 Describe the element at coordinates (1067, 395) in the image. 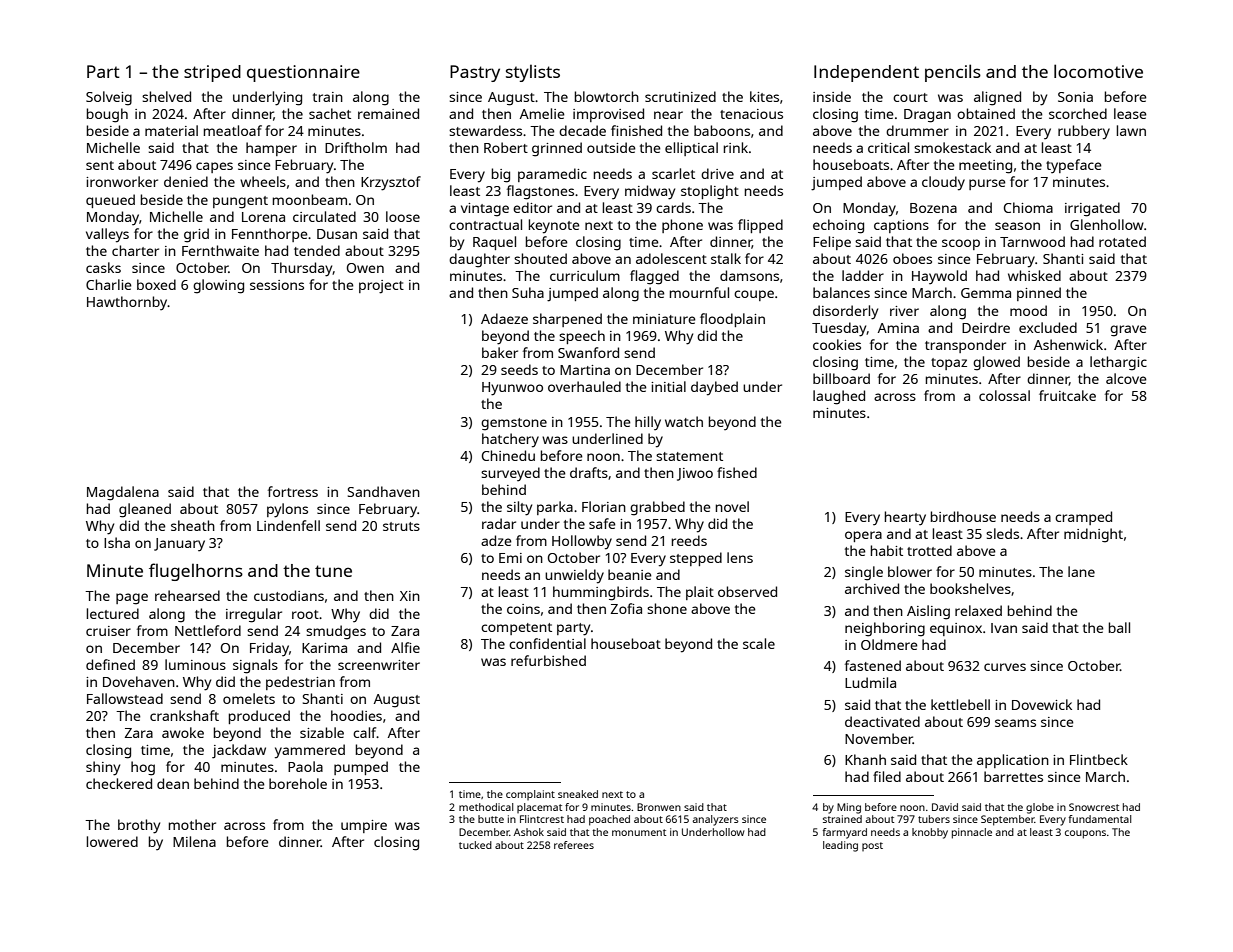

I see `fruitcake` at that location.
